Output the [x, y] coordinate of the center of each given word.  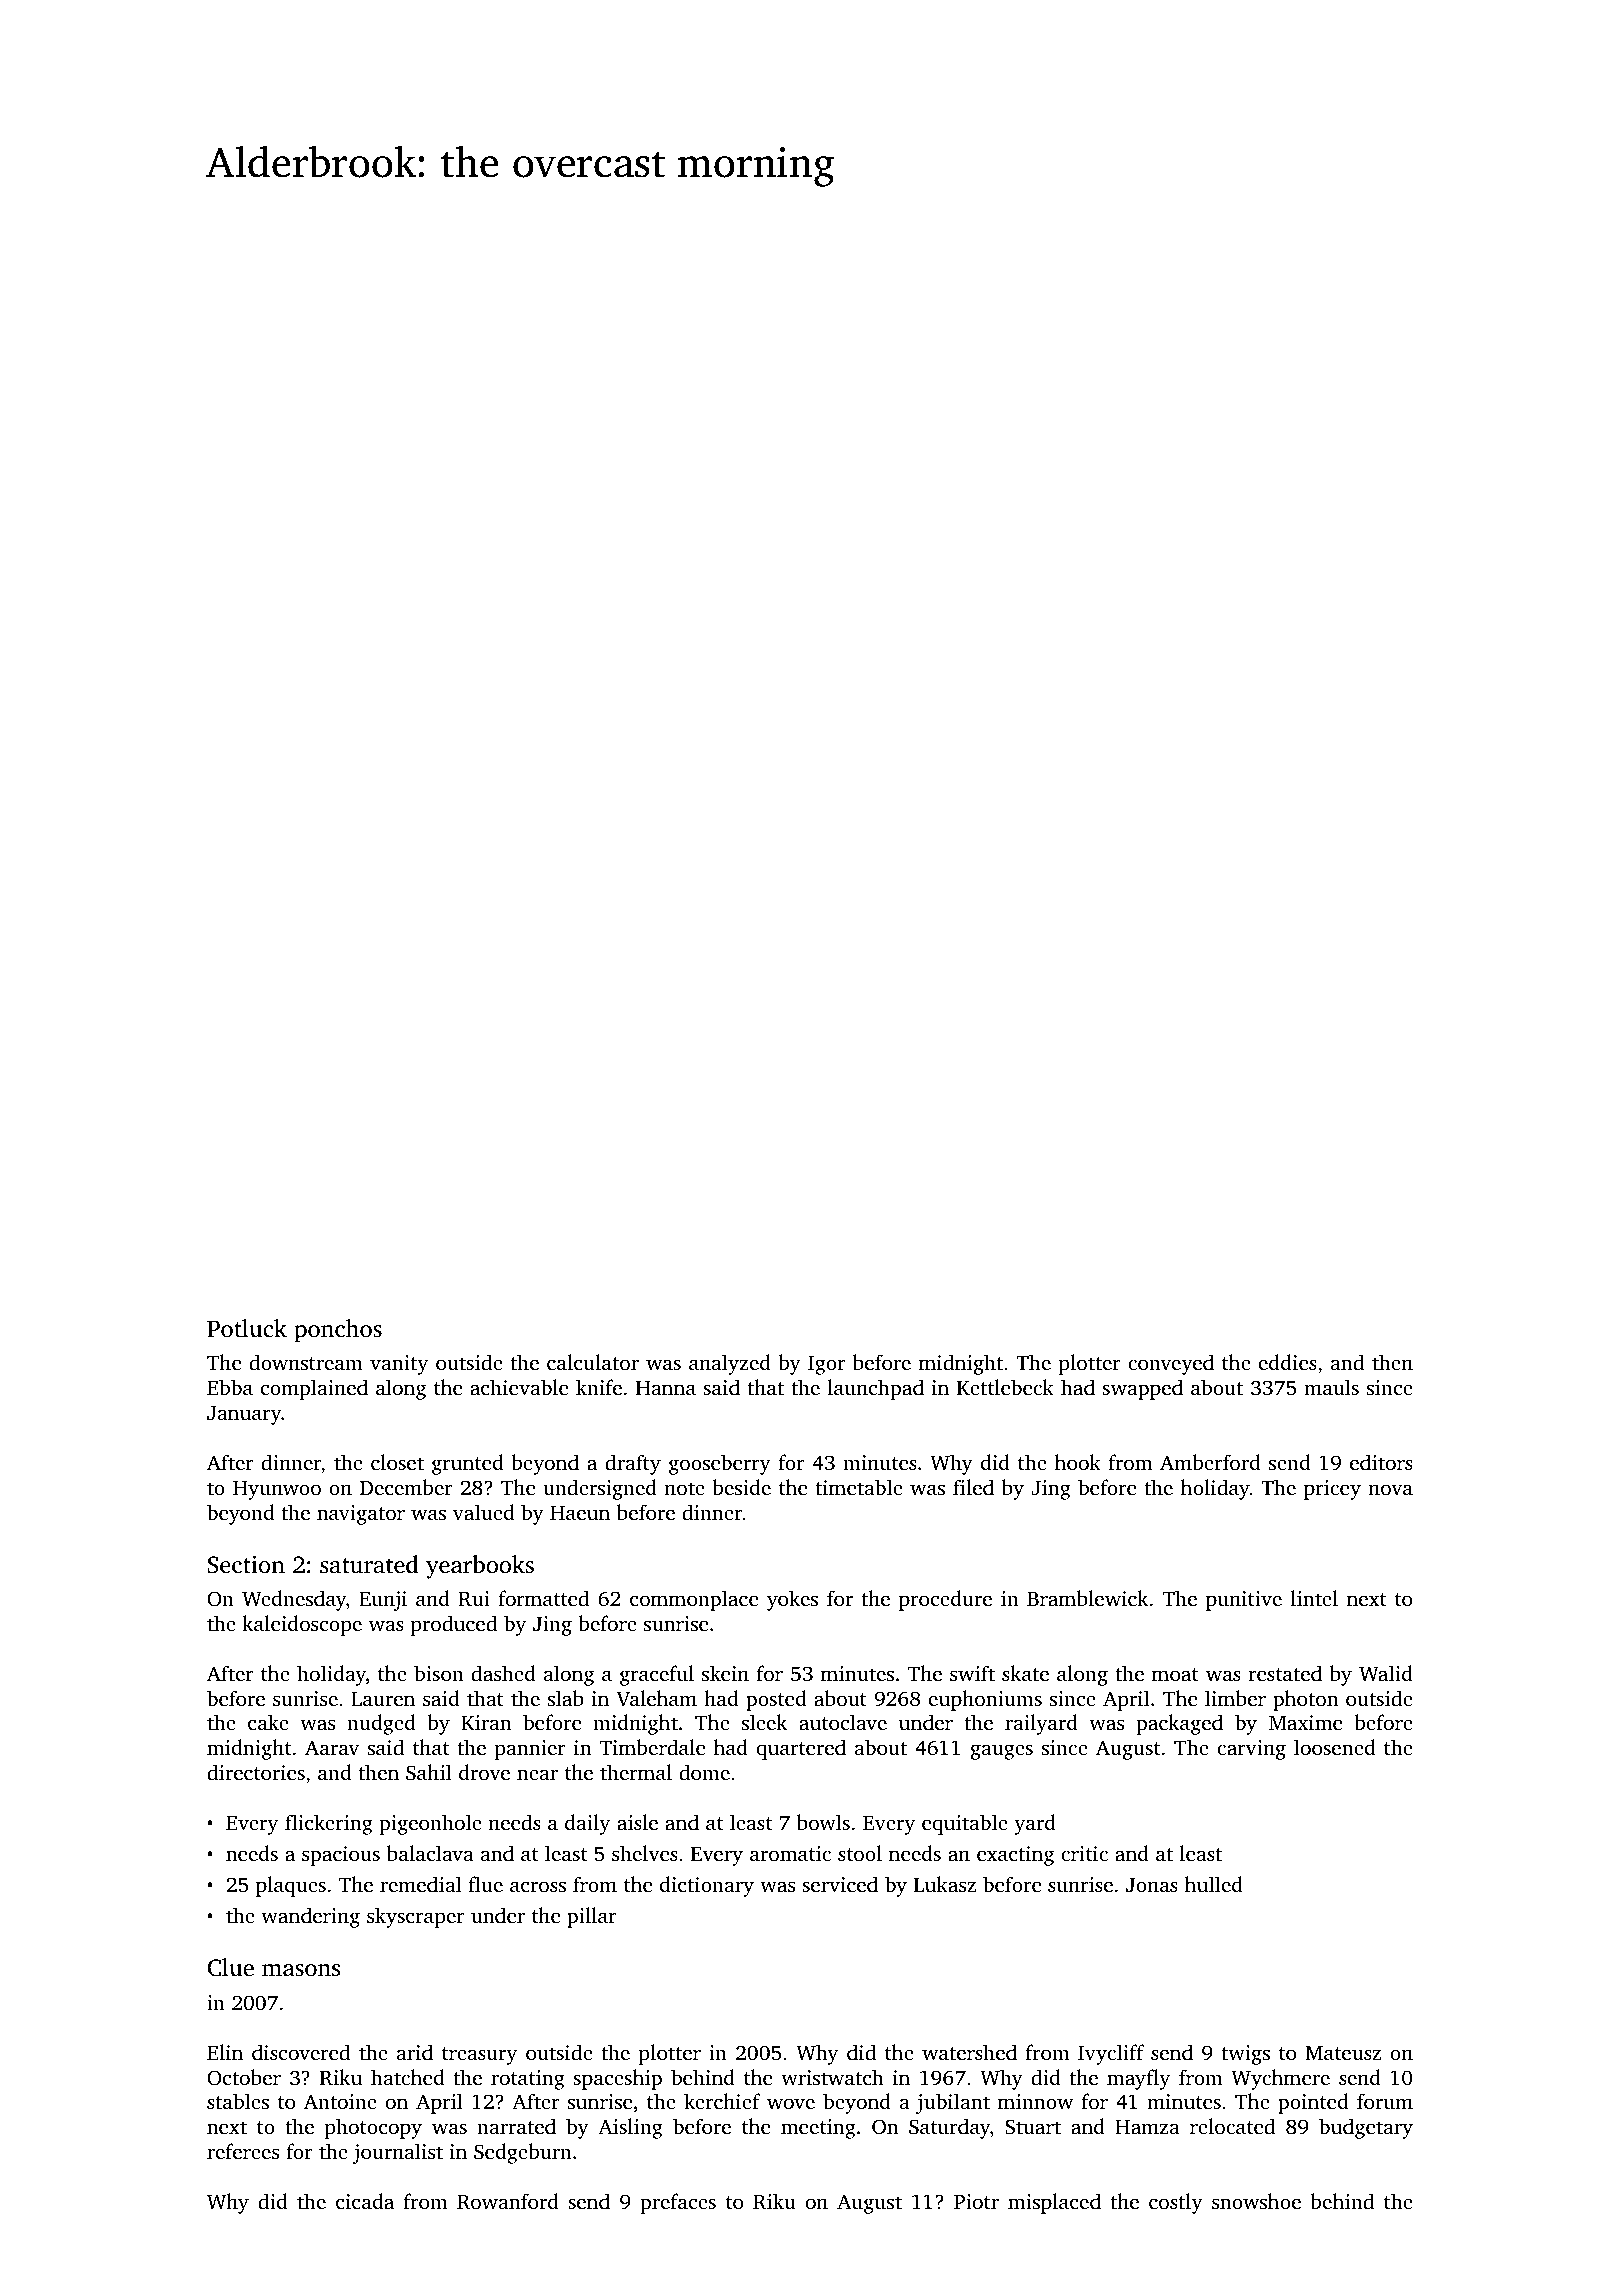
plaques [291, 1886]
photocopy [373, 2128]
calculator [593, 1362]
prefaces [678, 2203]
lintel [1314, 1598]
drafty [633, 1464]
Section [246, 1565]
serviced [840, 1884]
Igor [827, 1365]
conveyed [1171, 1364]
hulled [1214, 1884]
